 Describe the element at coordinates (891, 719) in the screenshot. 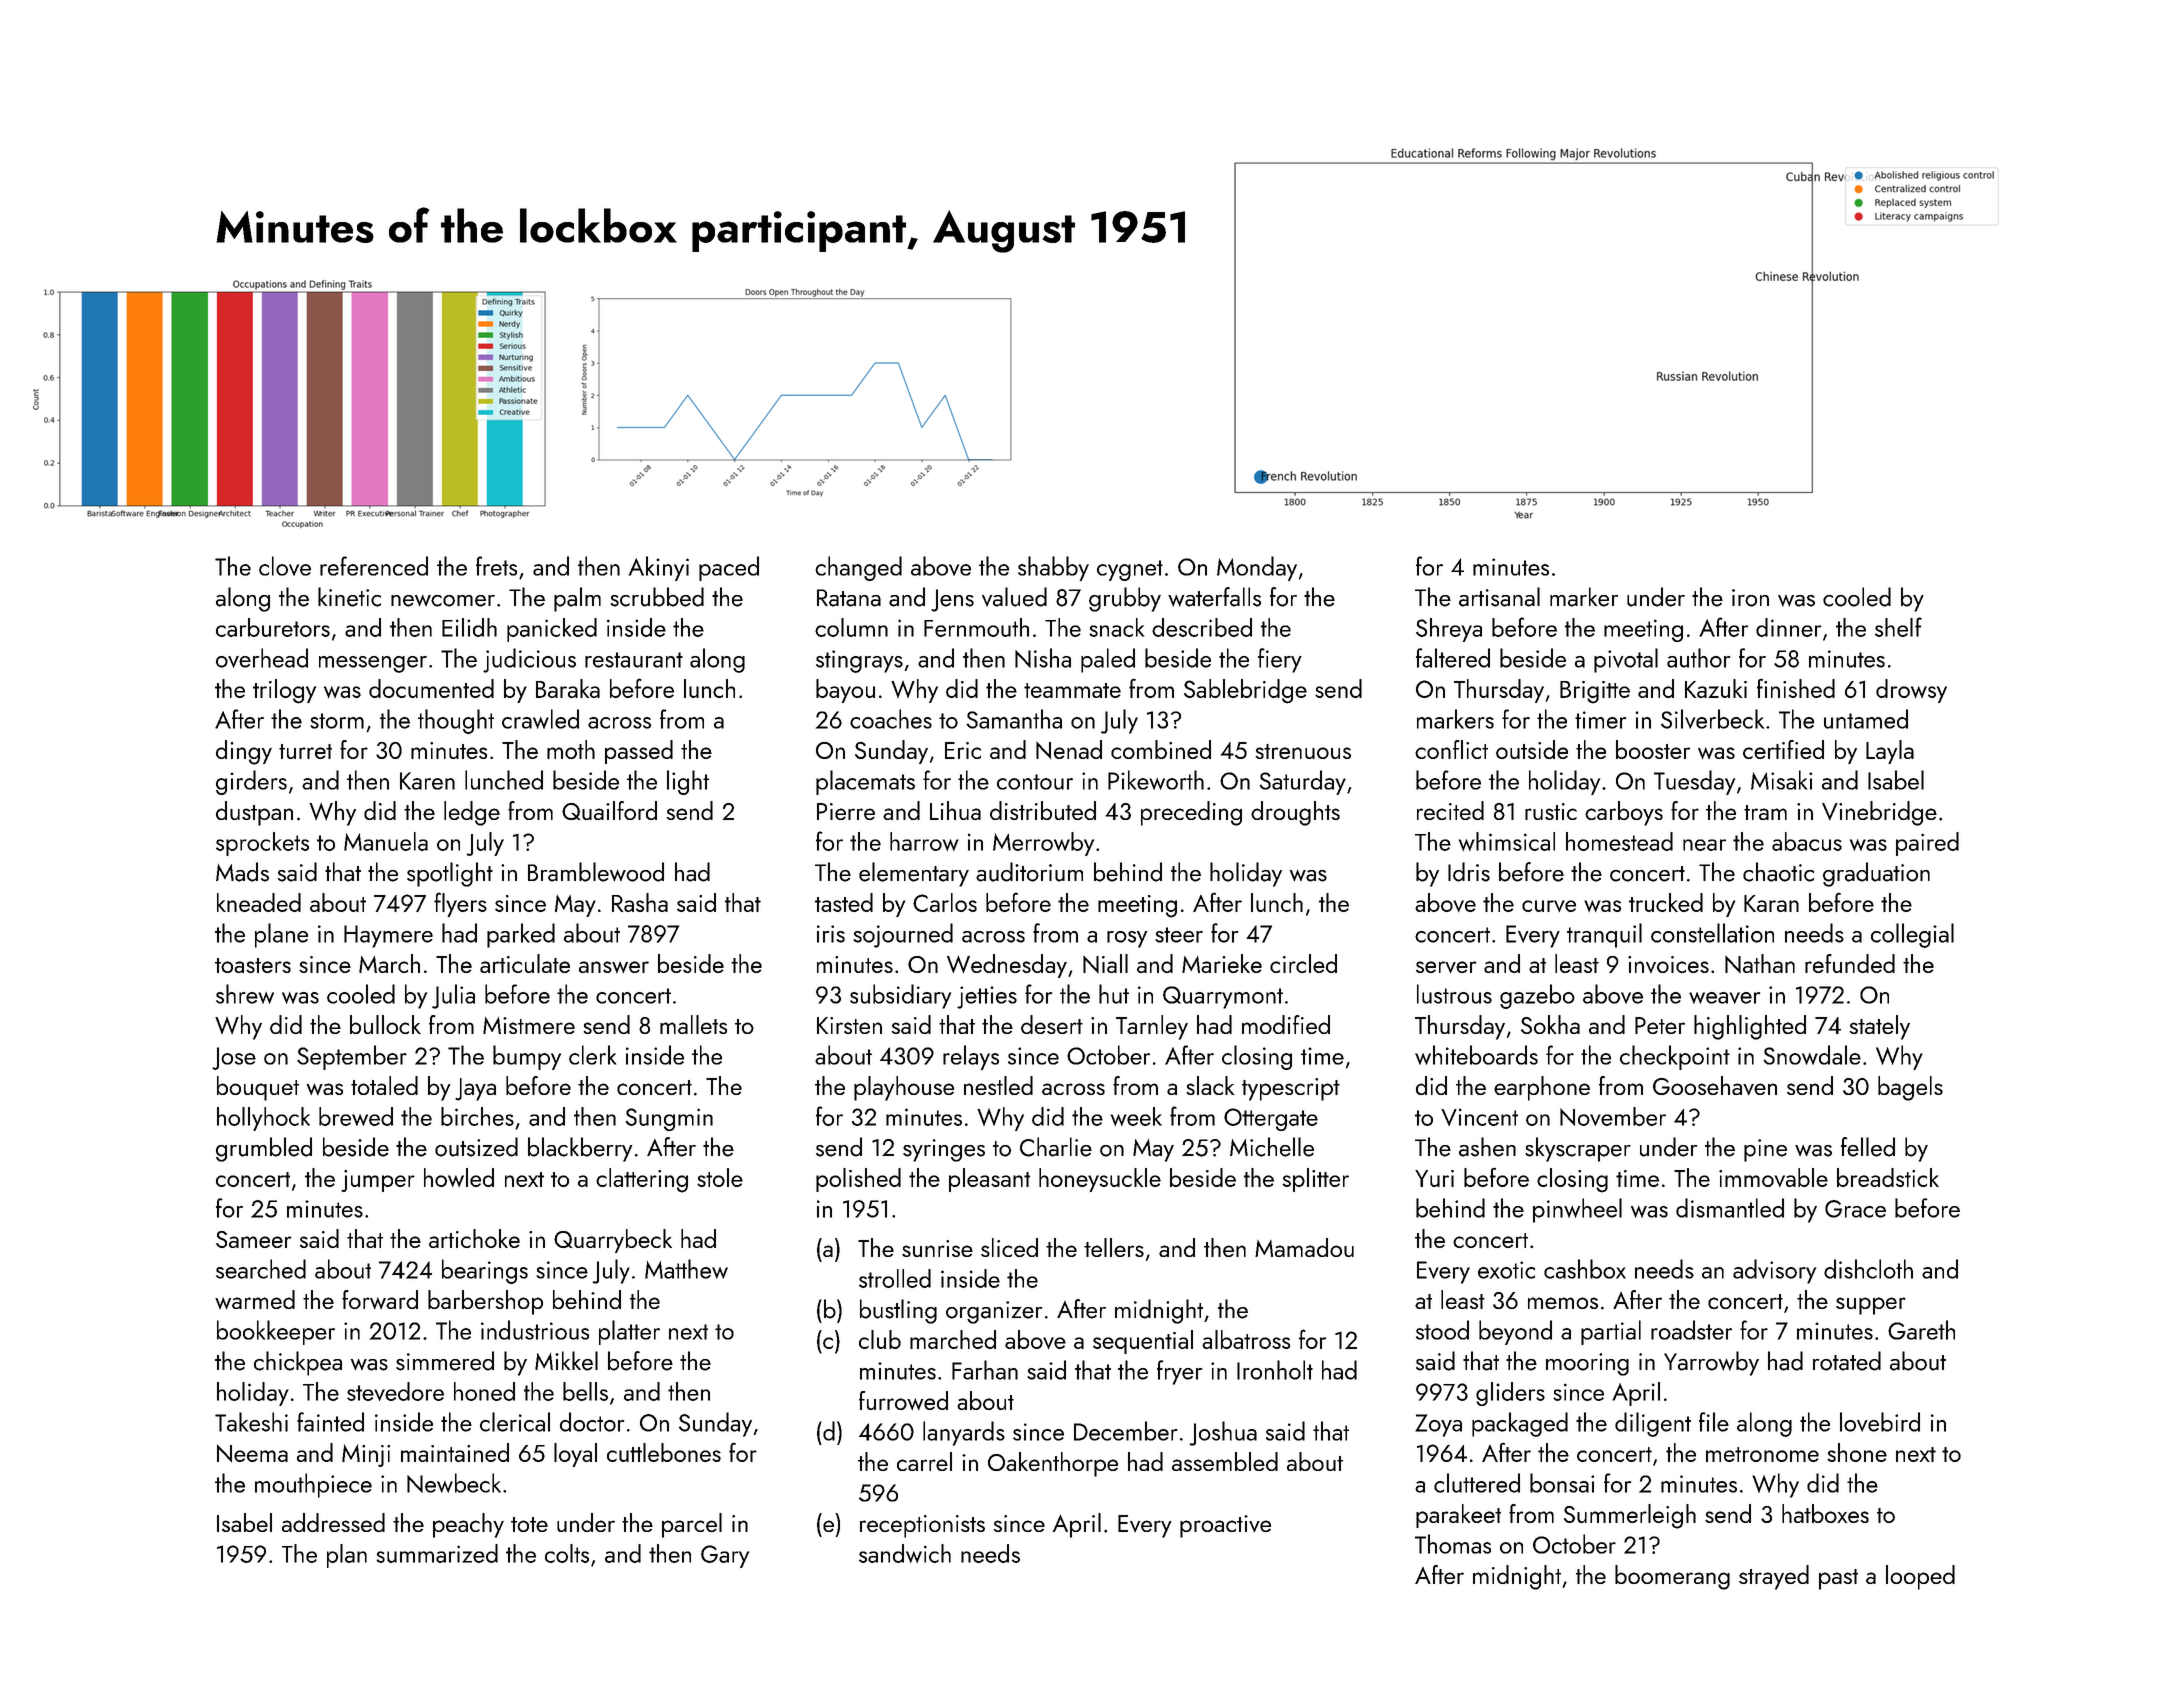

I see `coaches` at that location.
